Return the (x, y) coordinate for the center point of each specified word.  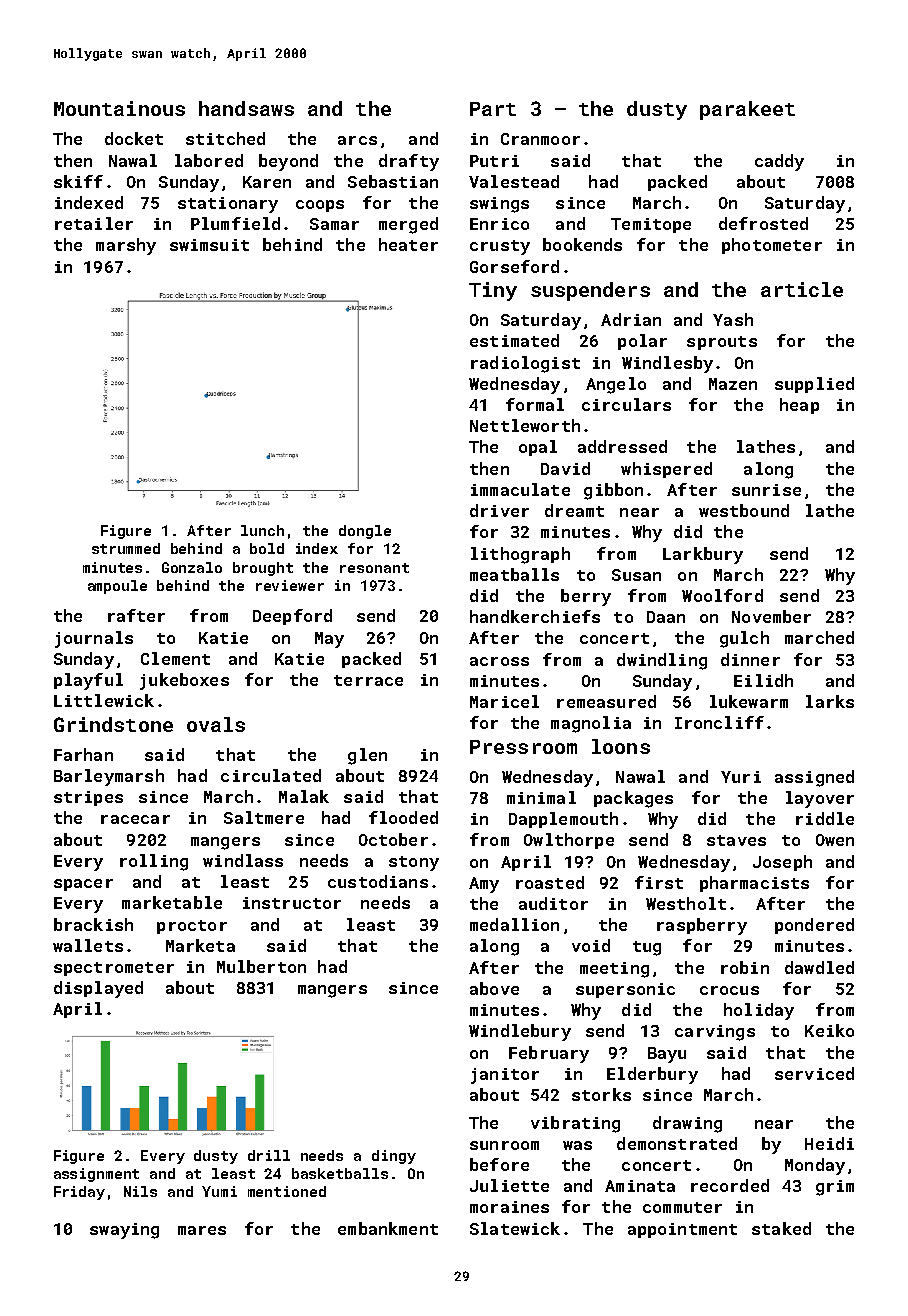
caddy (779, 162)
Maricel (504, 701)
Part (493, 109)
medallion (514, 924)
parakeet (747, 110)
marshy (126, 246)
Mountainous (119, 108)
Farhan (83, 754)
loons (621, 746)
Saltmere (264, 817)
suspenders (590, 291)
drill (269, 1155)
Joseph (782, 863)
